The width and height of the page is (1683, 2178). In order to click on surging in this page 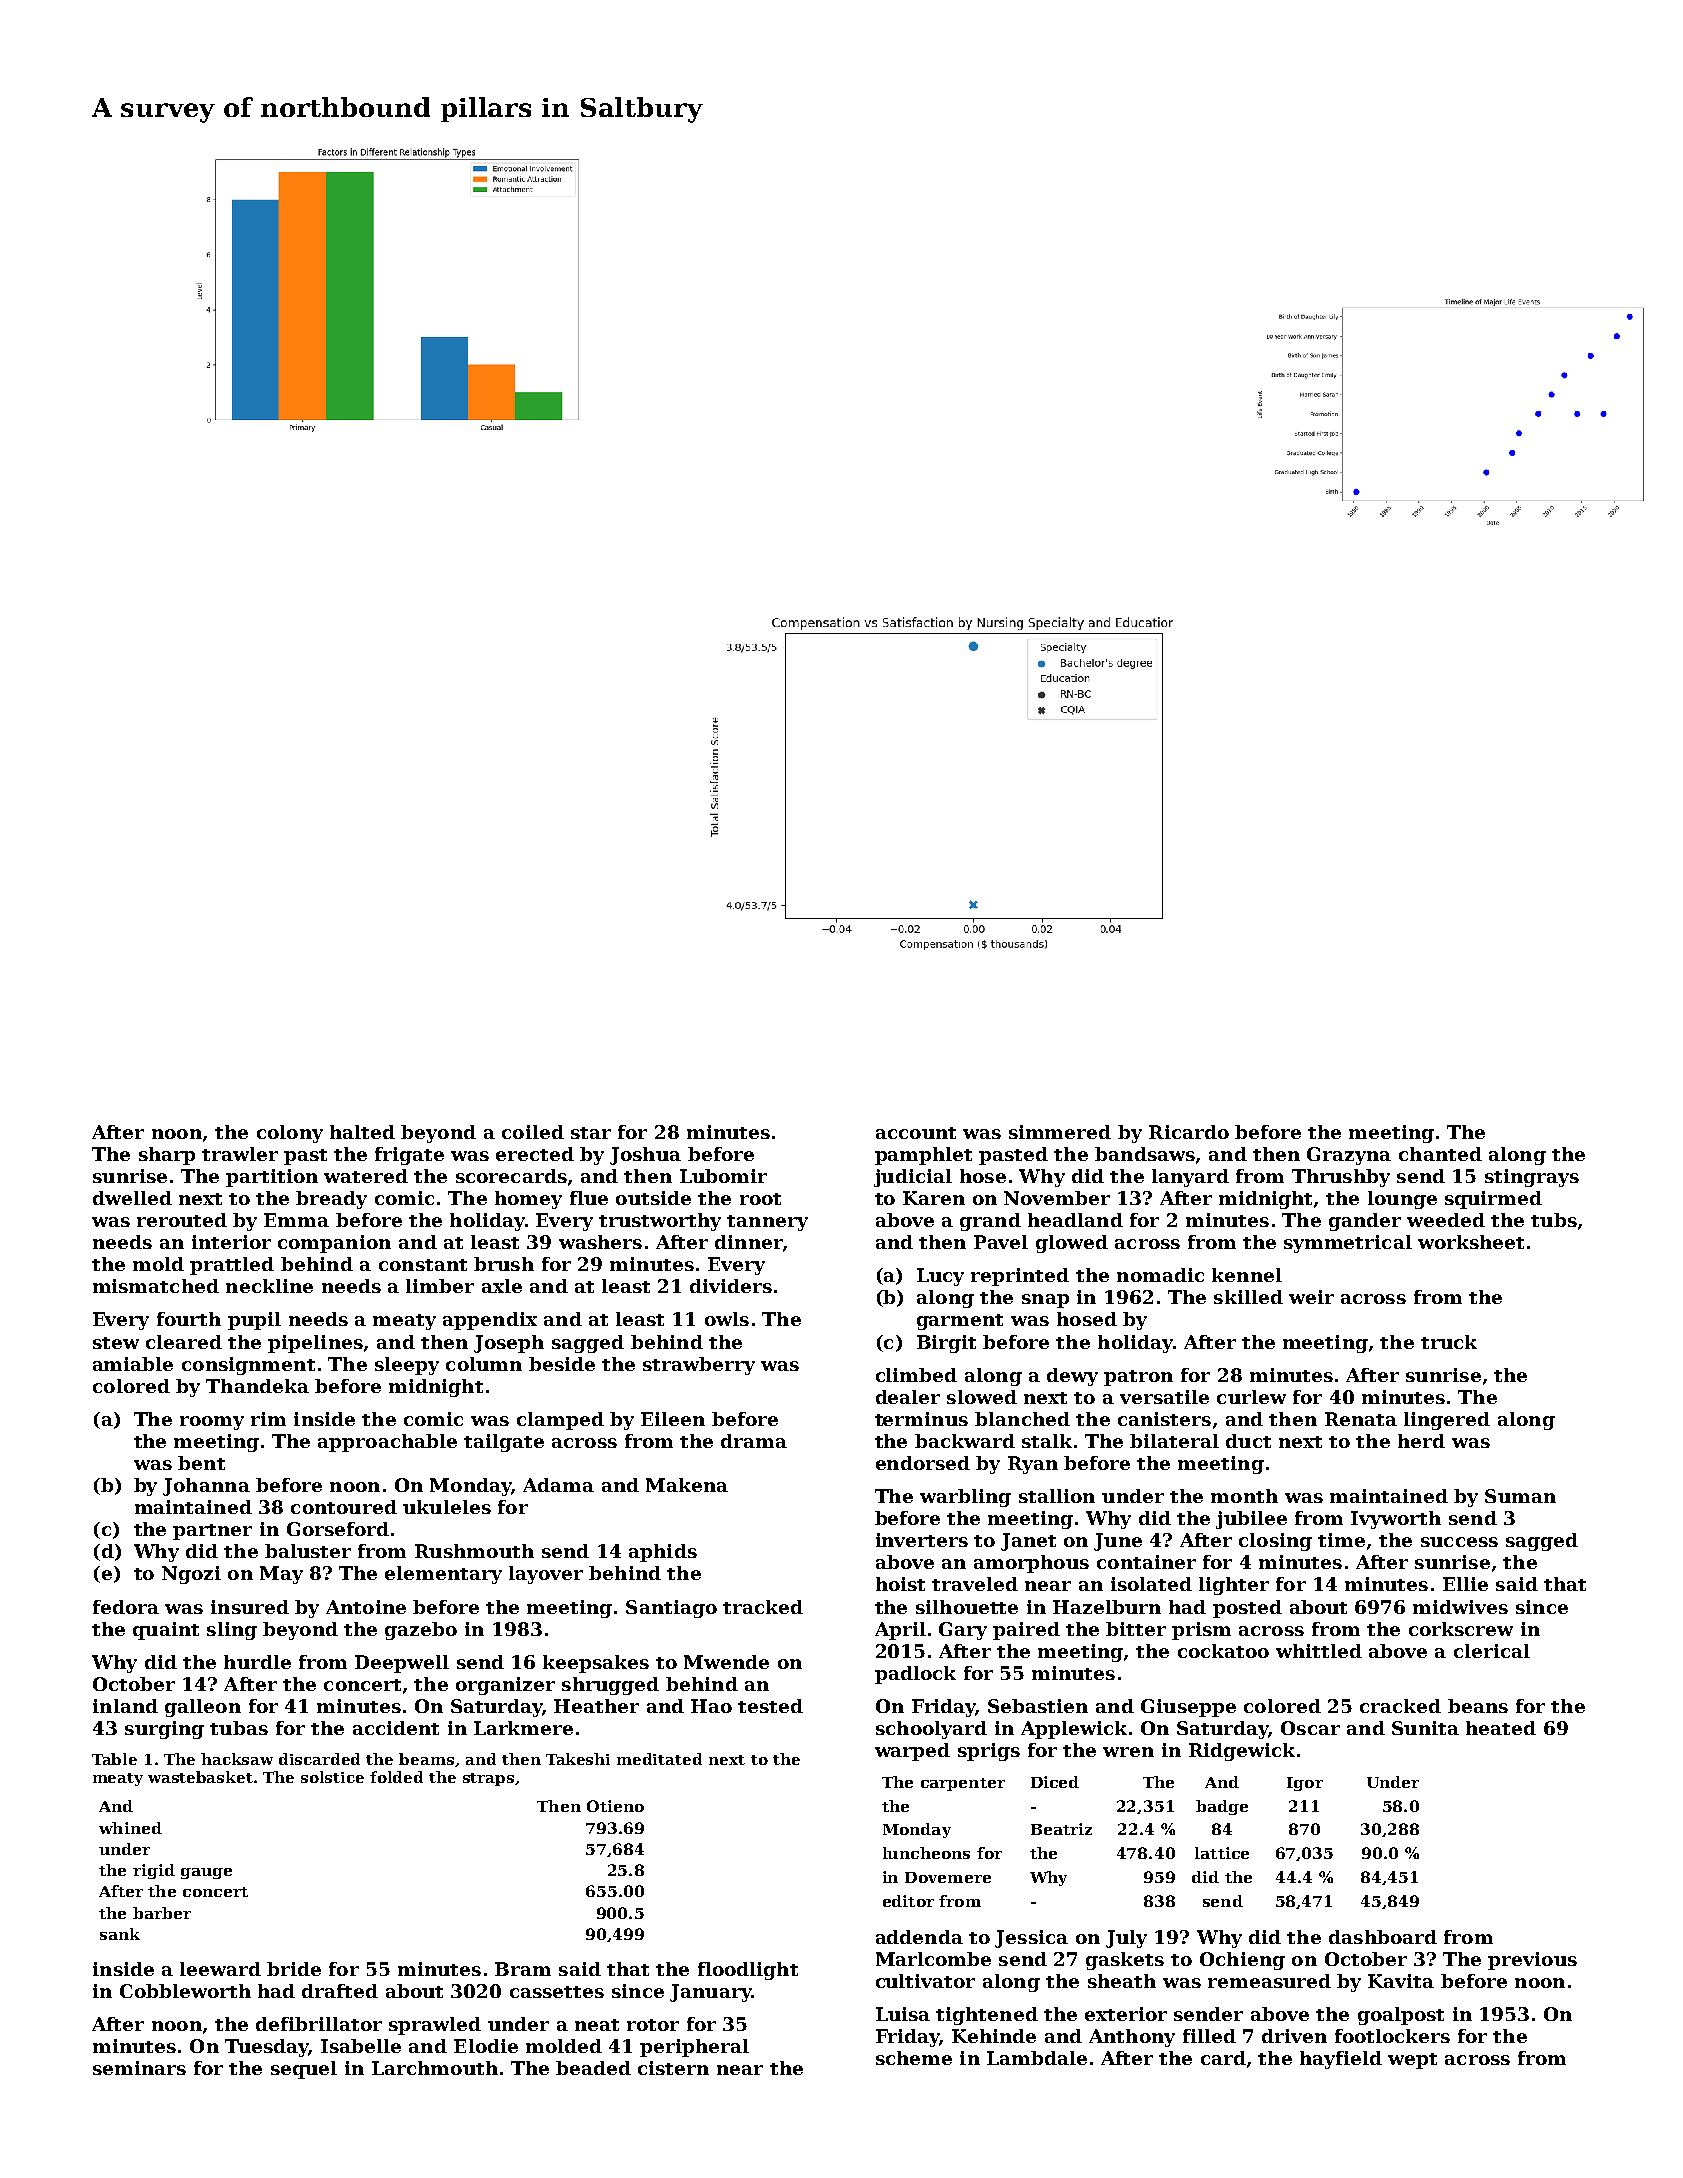, I will do `click(164, 1730)`.
